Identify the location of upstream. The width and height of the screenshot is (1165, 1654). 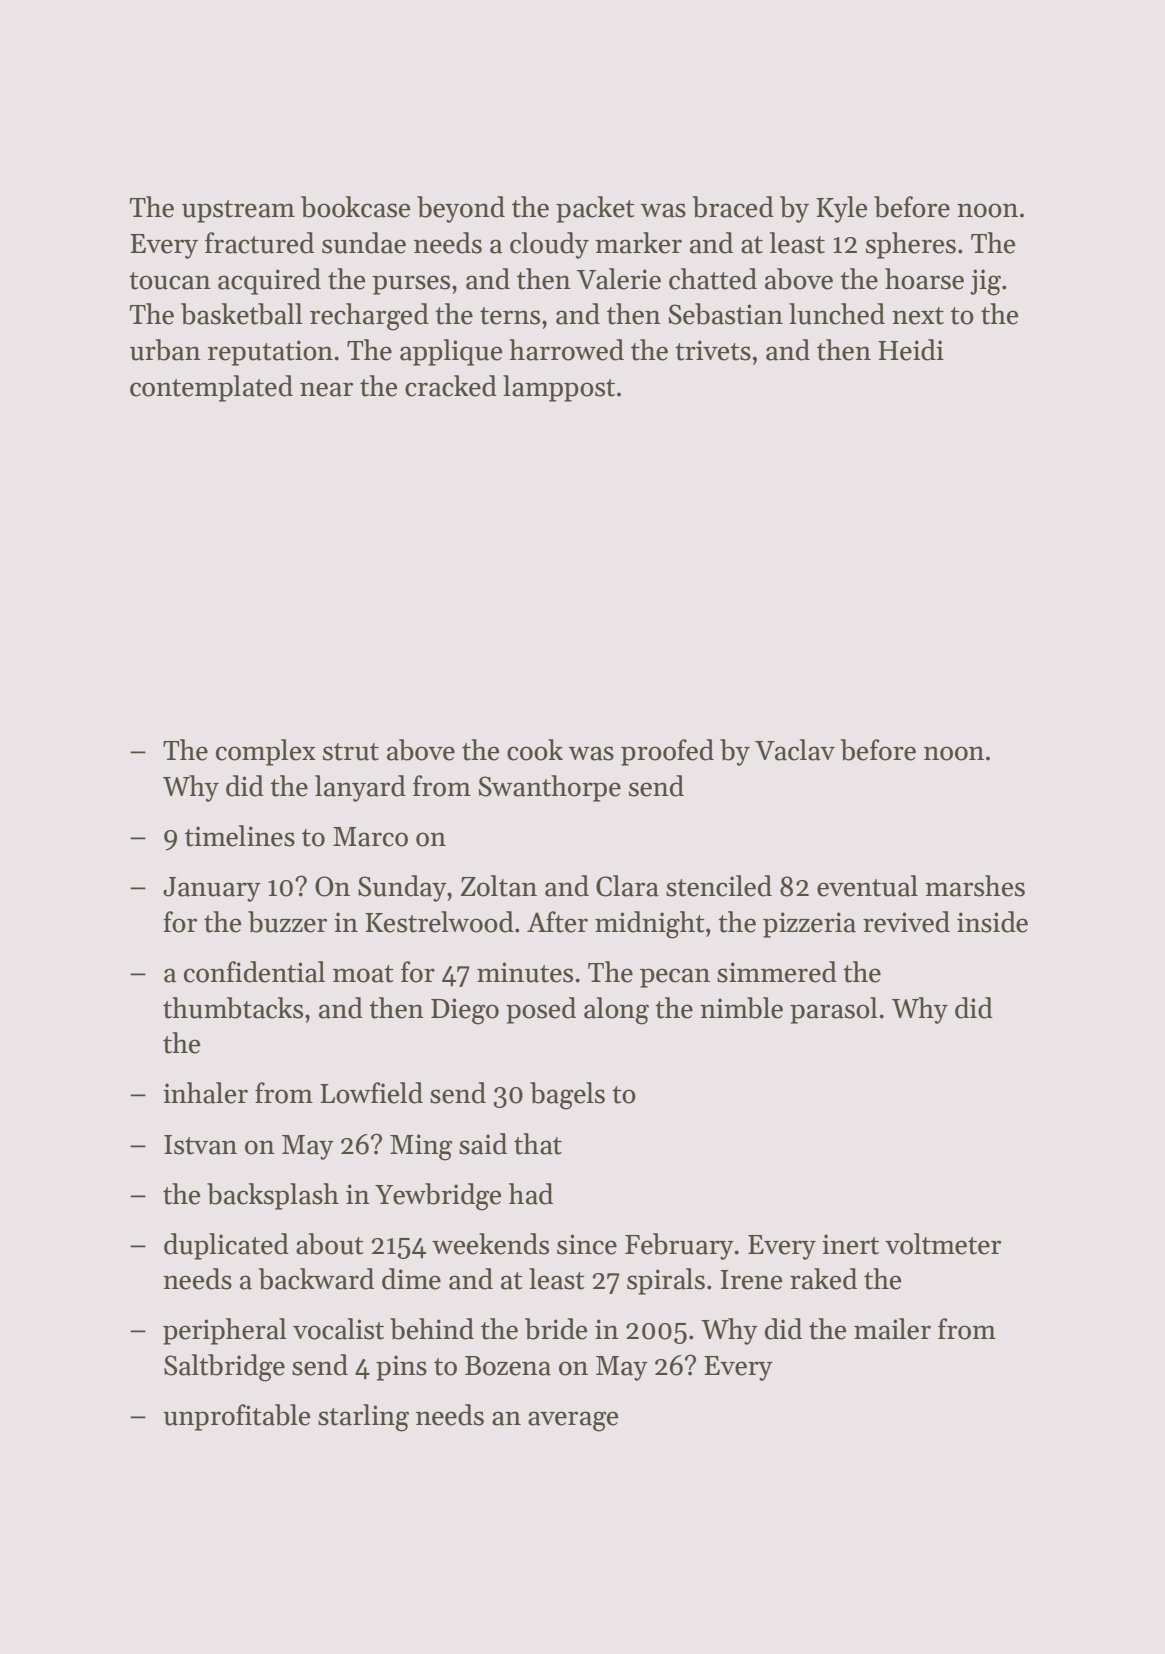
(238, 211).
